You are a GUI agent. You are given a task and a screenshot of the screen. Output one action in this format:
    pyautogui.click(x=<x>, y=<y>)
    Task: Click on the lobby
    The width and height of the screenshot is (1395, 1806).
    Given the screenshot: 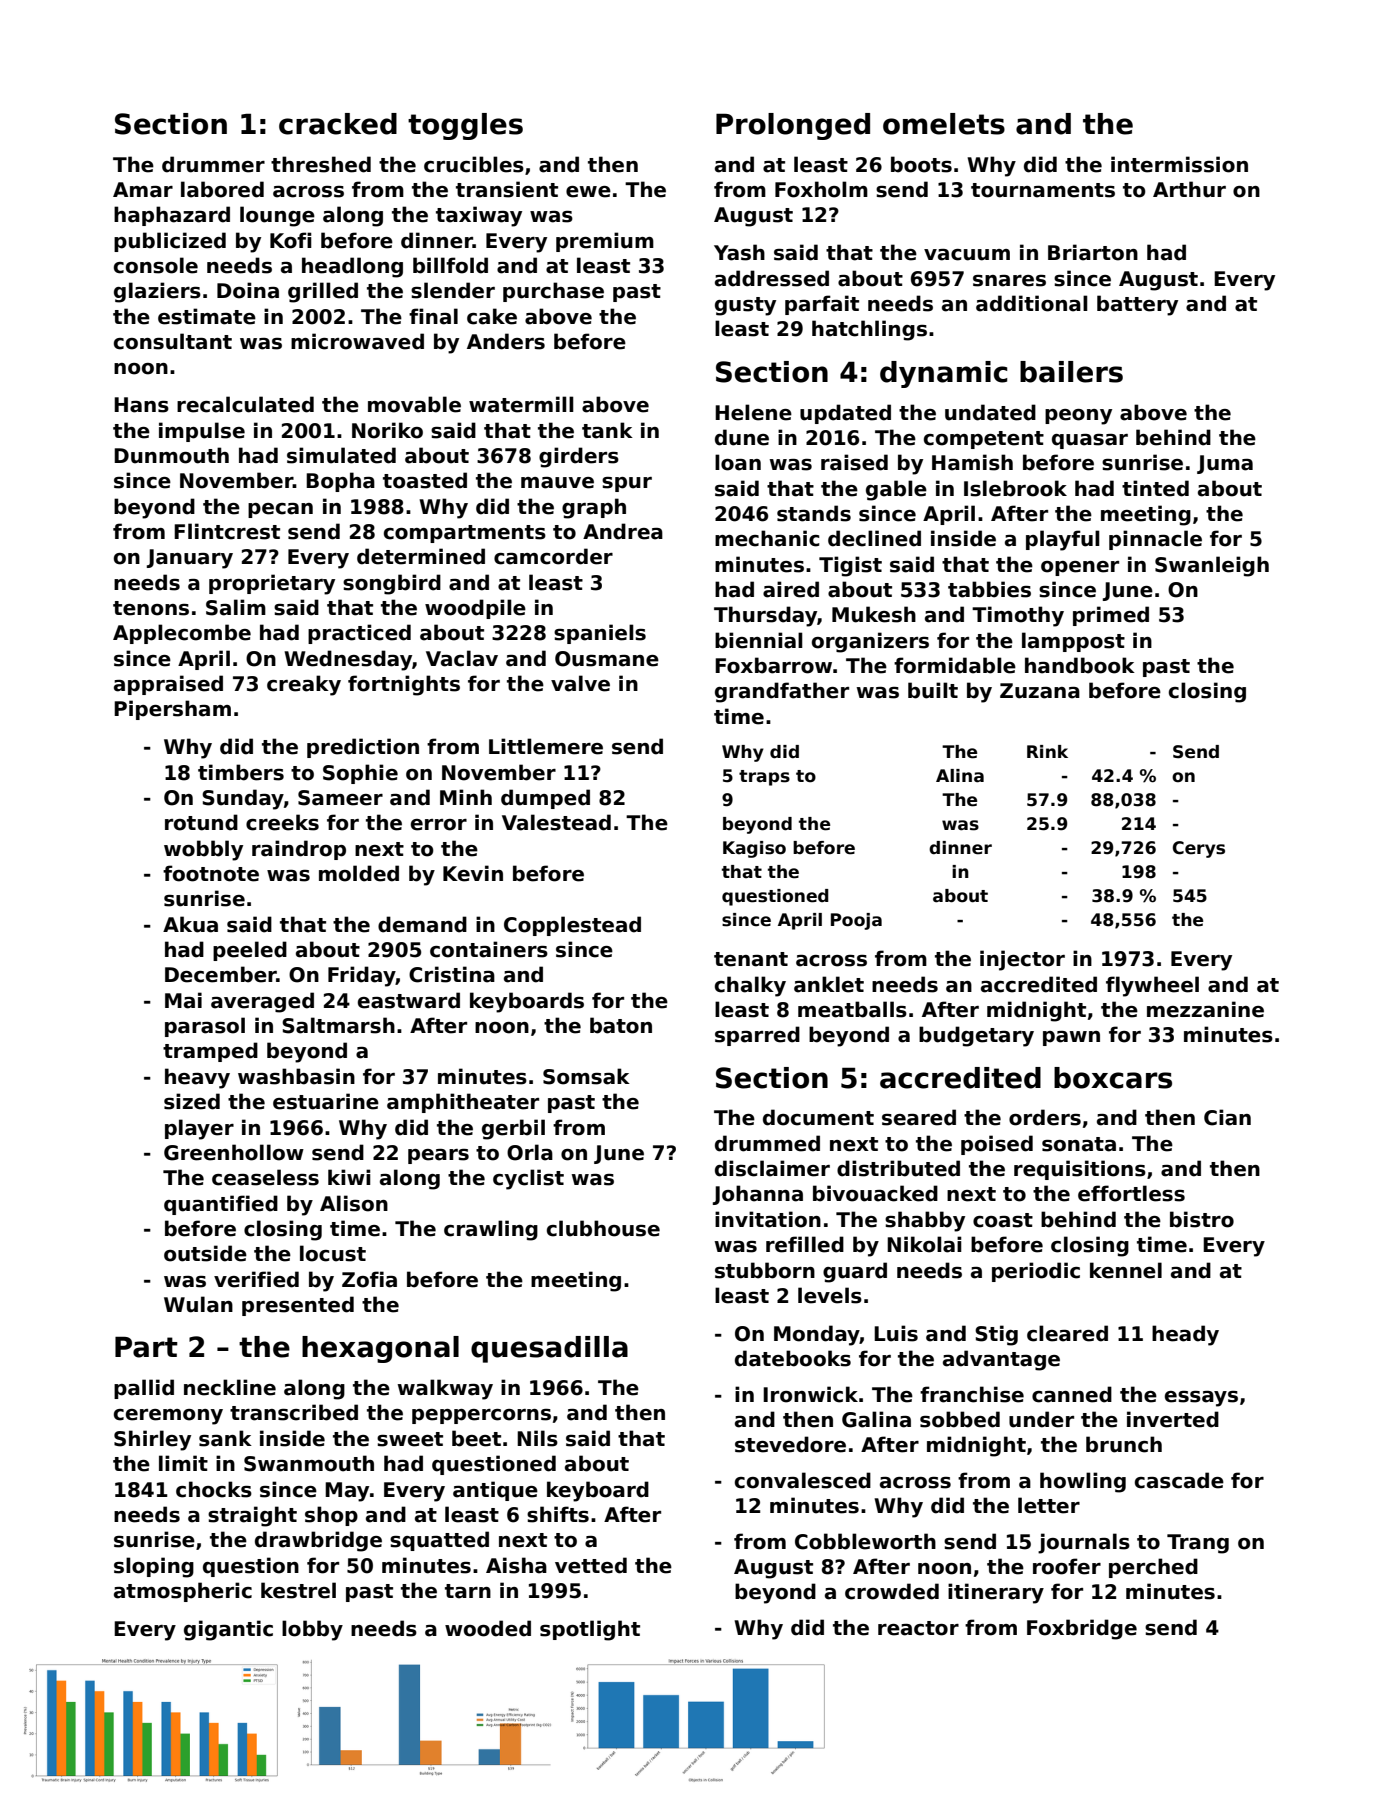 What is the action you would take?
    pyautogui.click(x=312, y=1630)
